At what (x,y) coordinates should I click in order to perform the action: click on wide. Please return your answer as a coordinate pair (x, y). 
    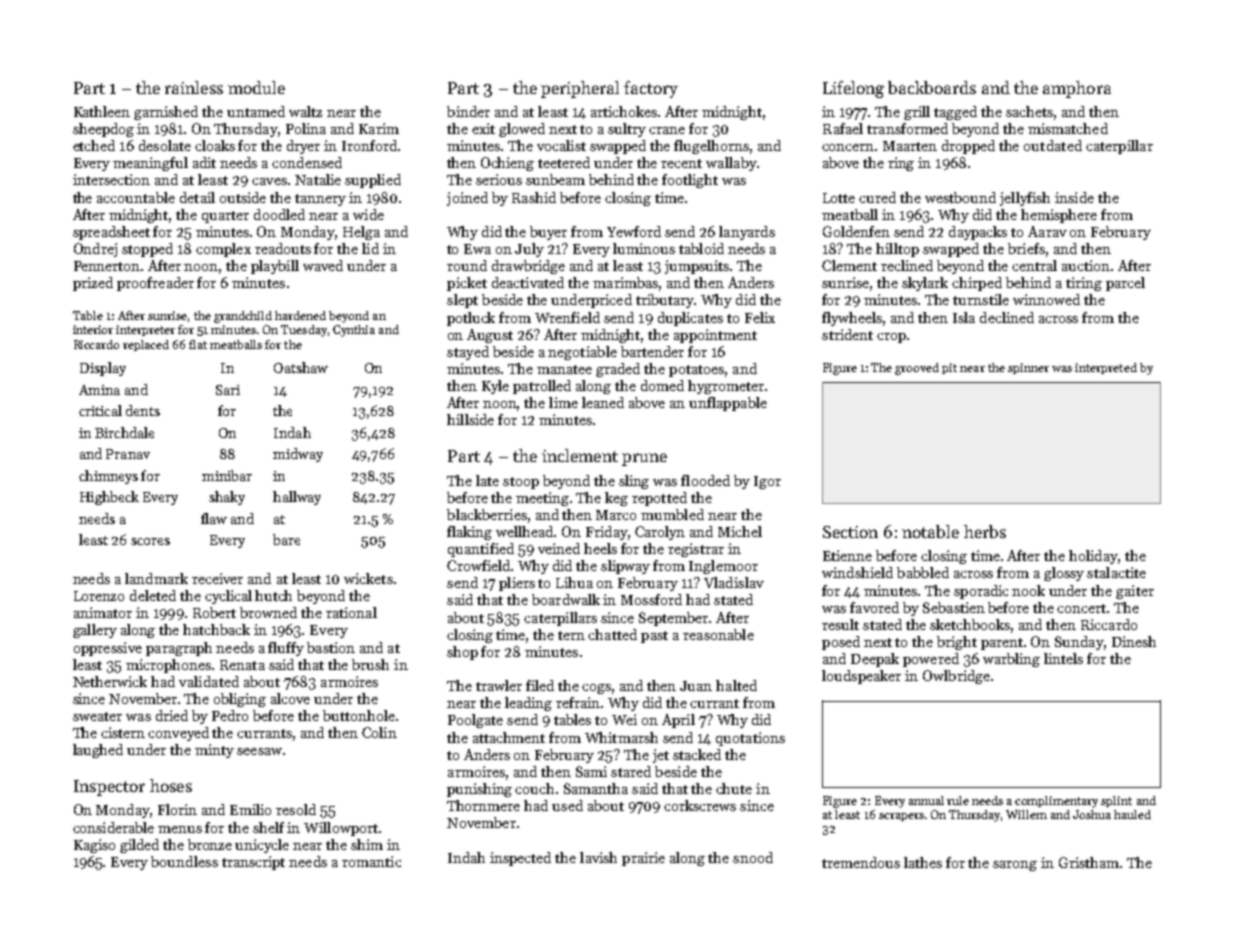
    Looking at the image, I should click on (368, 214).
